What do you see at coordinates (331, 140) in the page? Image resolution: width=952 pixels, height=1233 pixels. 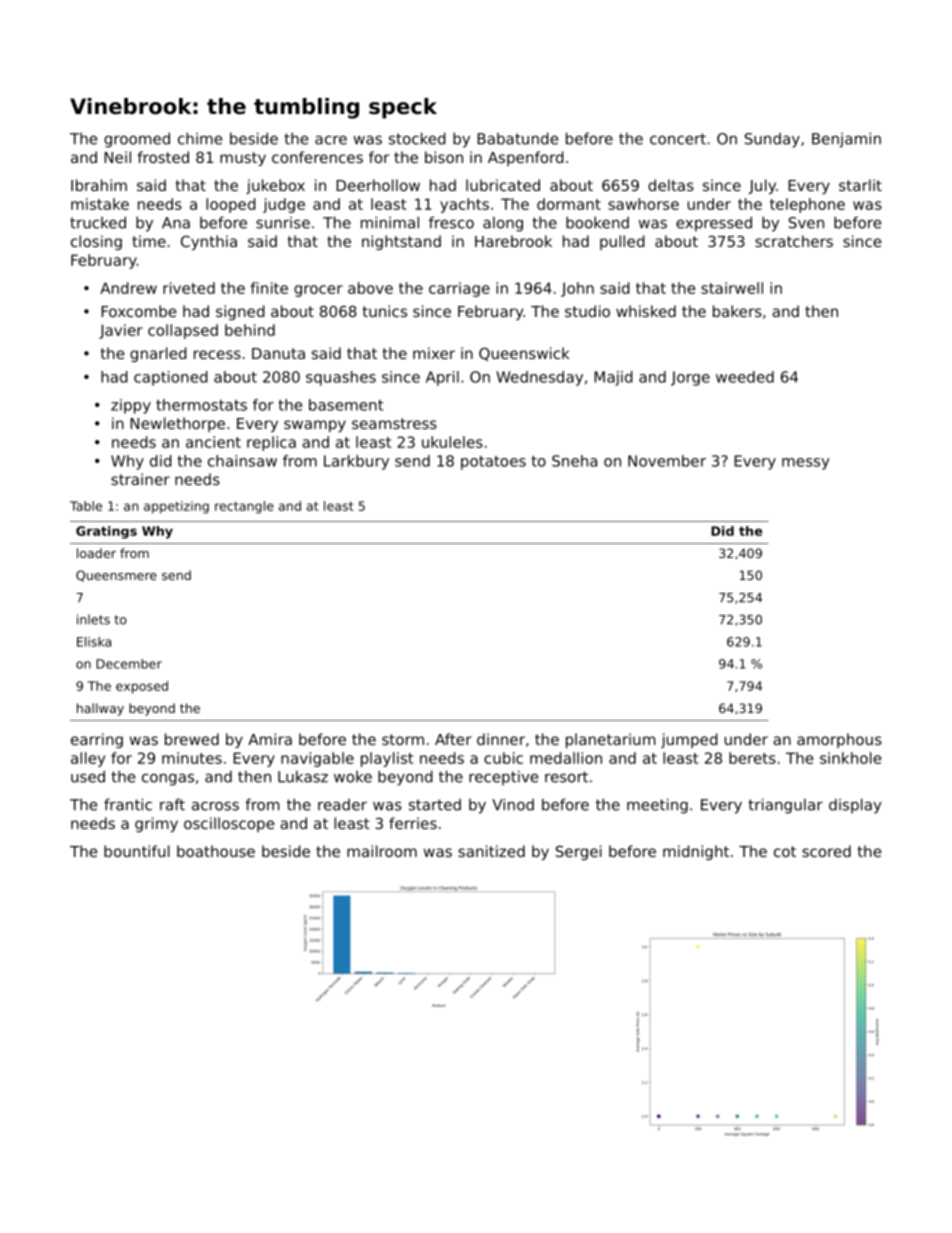 I see `acre` at bounding box center [331, 140].
